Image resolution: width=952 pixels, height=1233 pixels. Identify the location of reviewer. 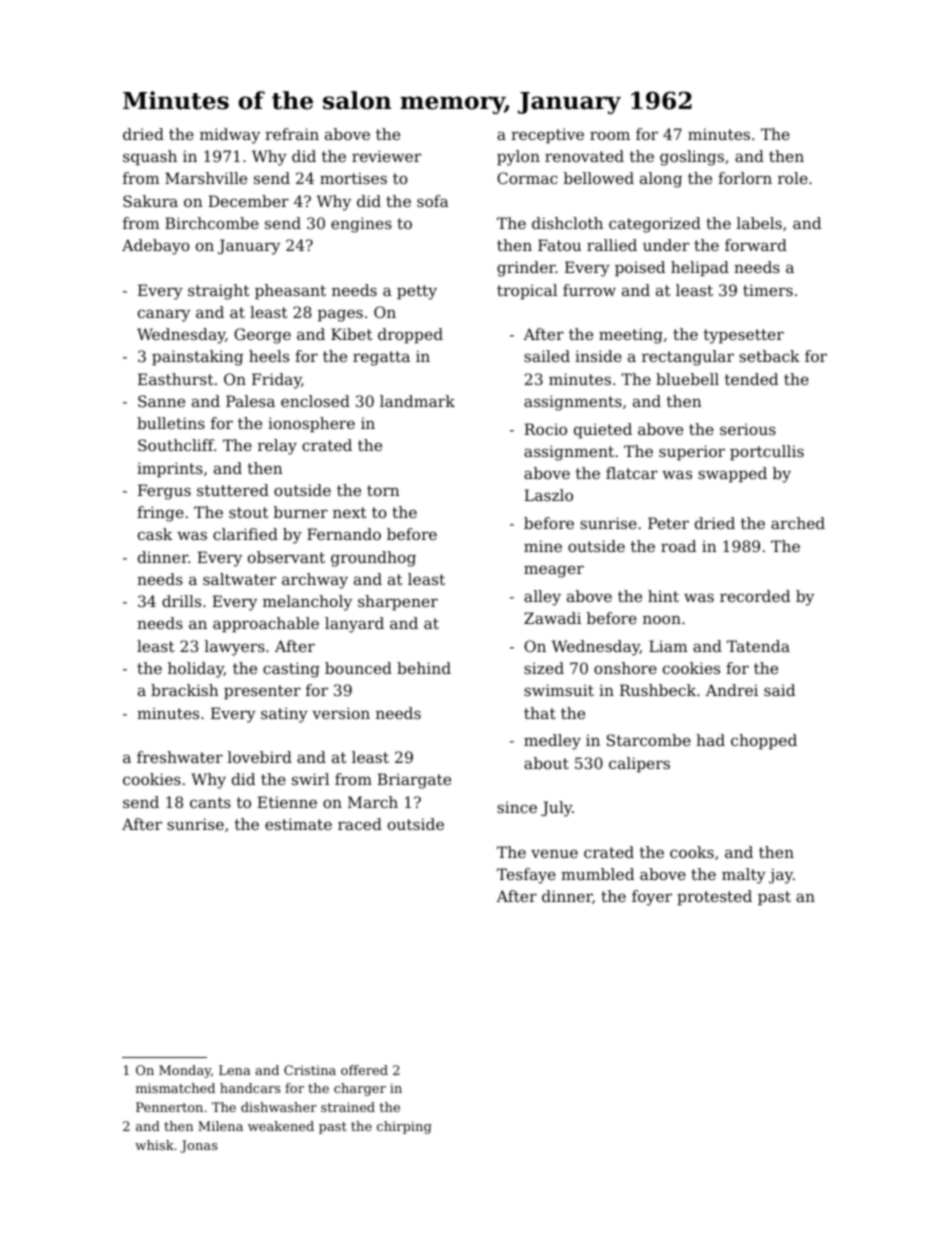
(386, 156).
